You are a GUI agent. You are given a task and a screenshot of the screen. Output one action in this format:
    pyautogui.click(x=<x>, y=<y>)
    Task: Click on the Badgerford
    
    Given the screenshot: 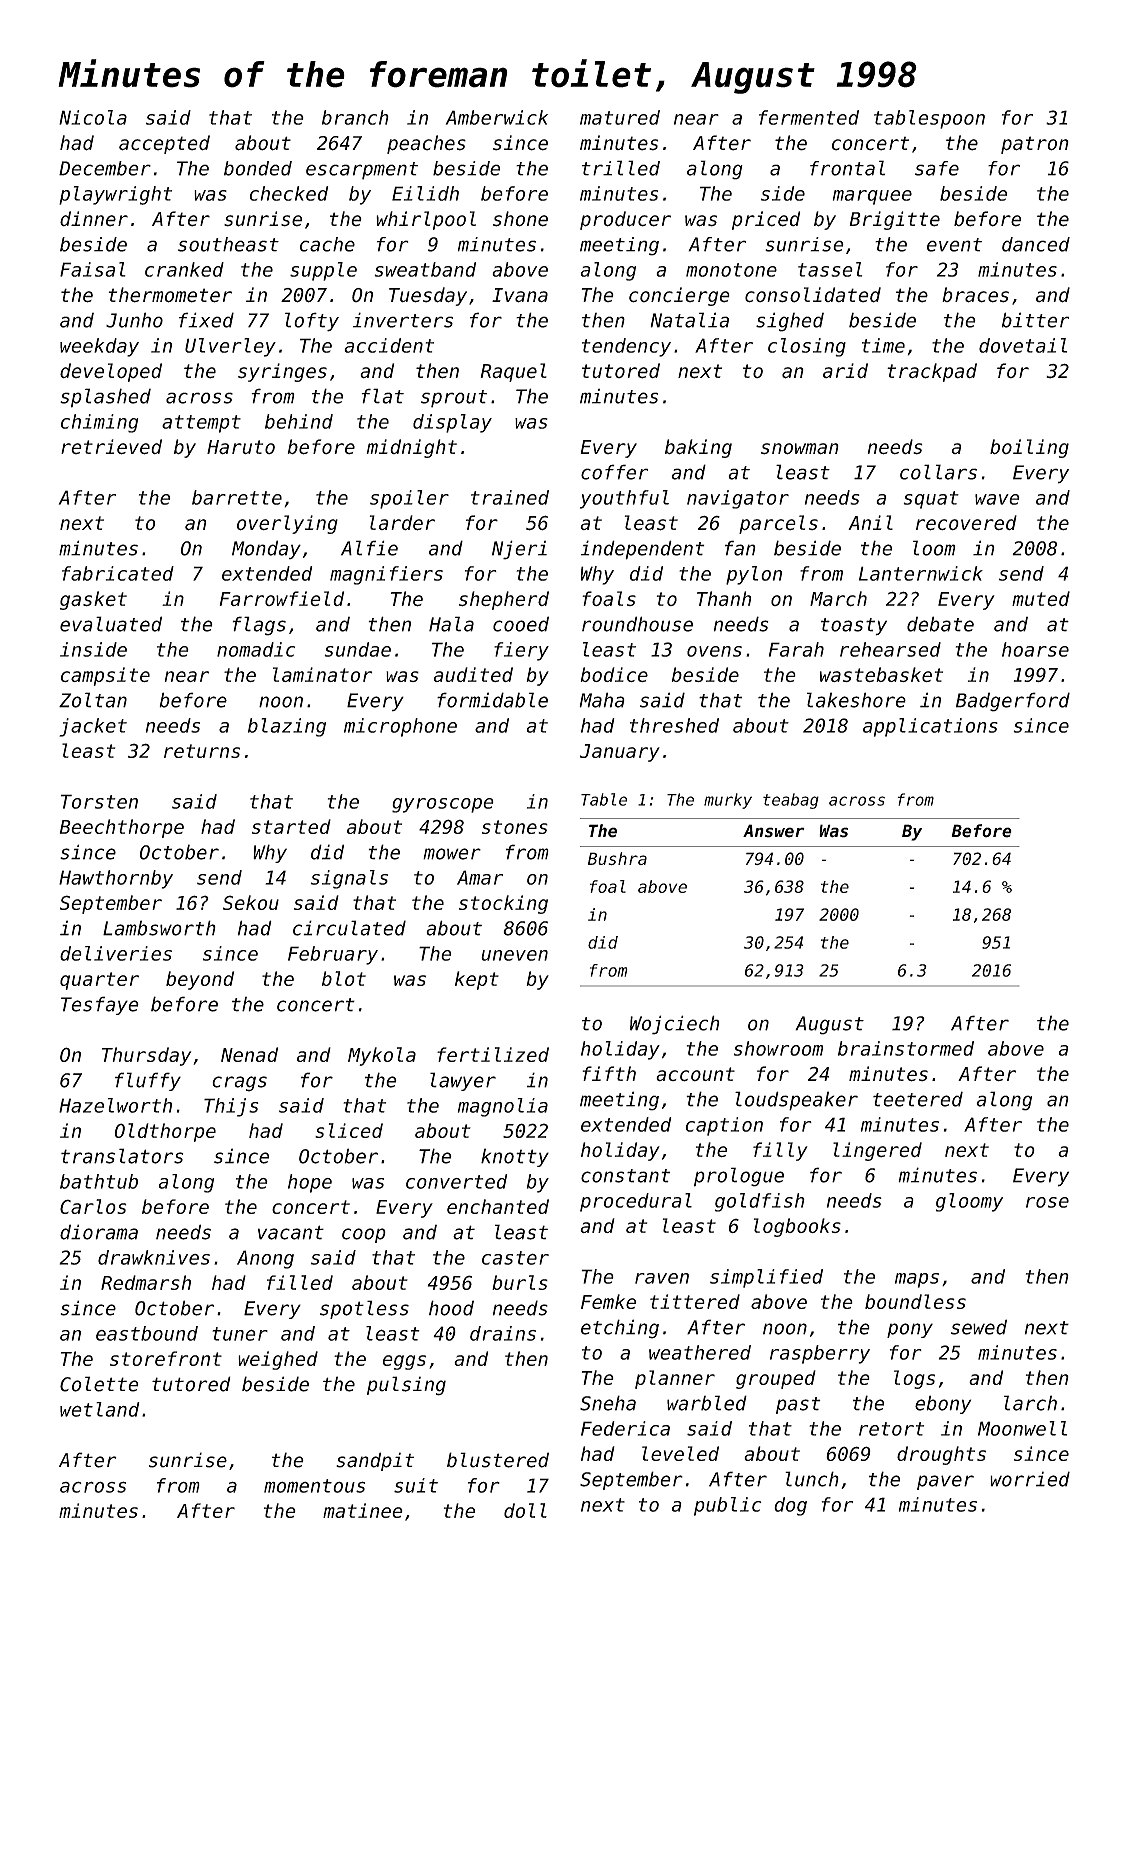 What is the action you would take?
    pyautogui.click(x=1013, y=702)
